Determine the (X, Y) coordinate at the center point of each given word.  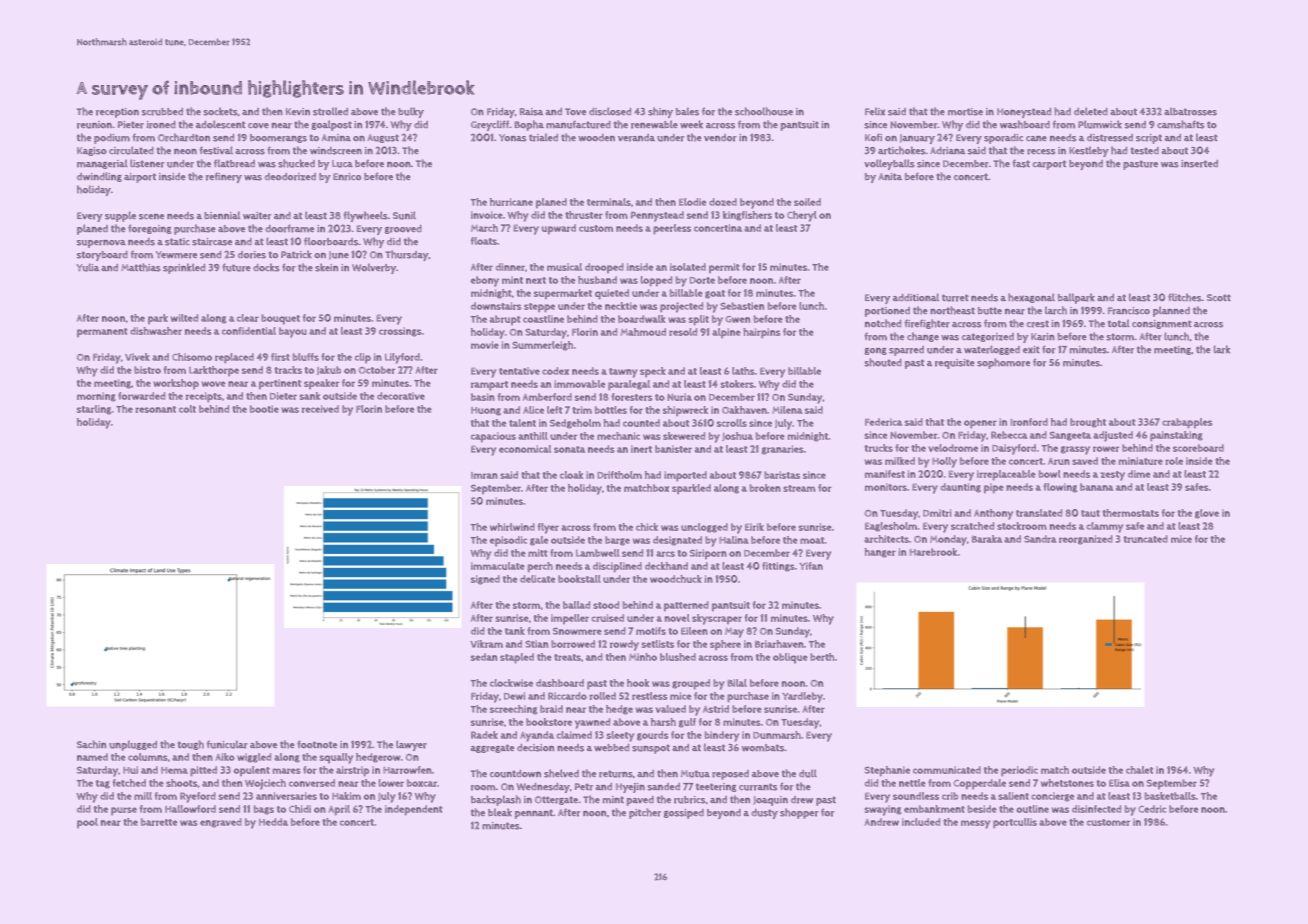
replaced (234, 358)
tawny (623, 373)
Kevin (298, 111)
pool (87, 823)
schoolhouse (764, 111)
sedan (484, 657)
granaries (783, 450)
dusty (764, 814)
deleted (1091, 111)
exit (1031, 349)
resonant (155, 409)
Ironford (1029, 422)
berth (822, 657)
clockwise (511, 683)
